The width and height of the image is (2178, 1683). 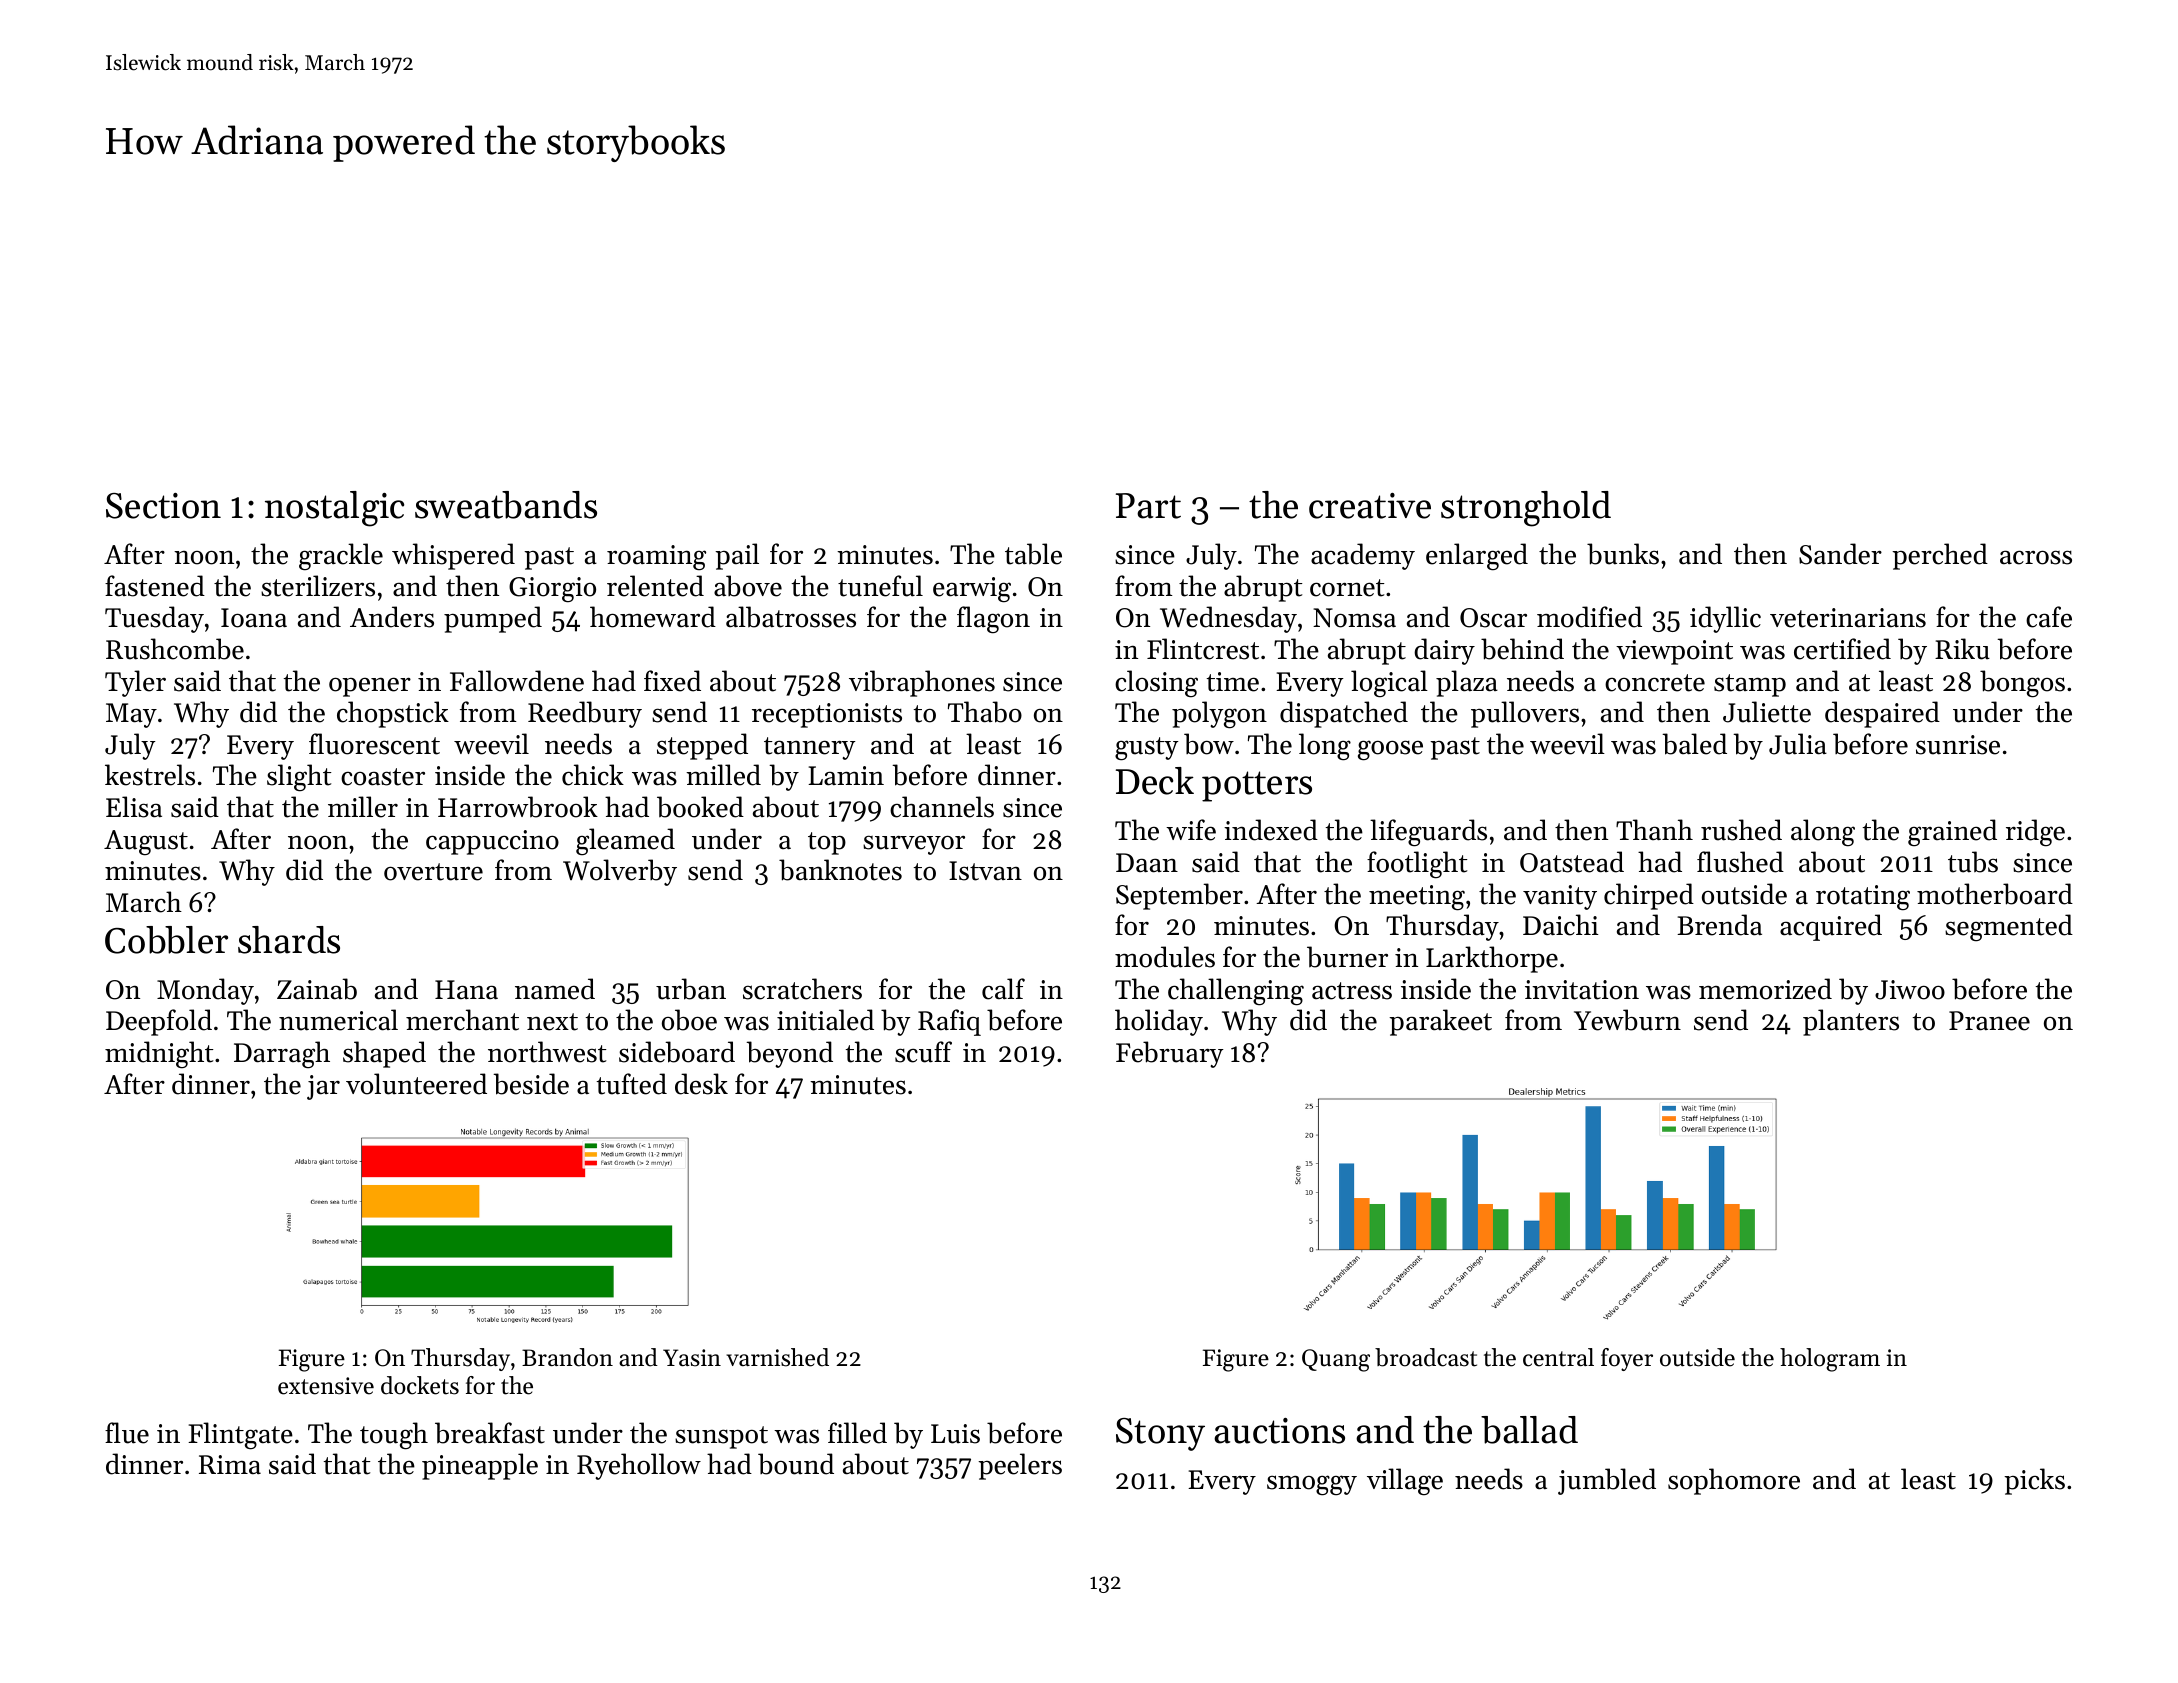 What do you see at coordinates (555, 989) in the image?
I see `named` at bounding box center [555, 989].
